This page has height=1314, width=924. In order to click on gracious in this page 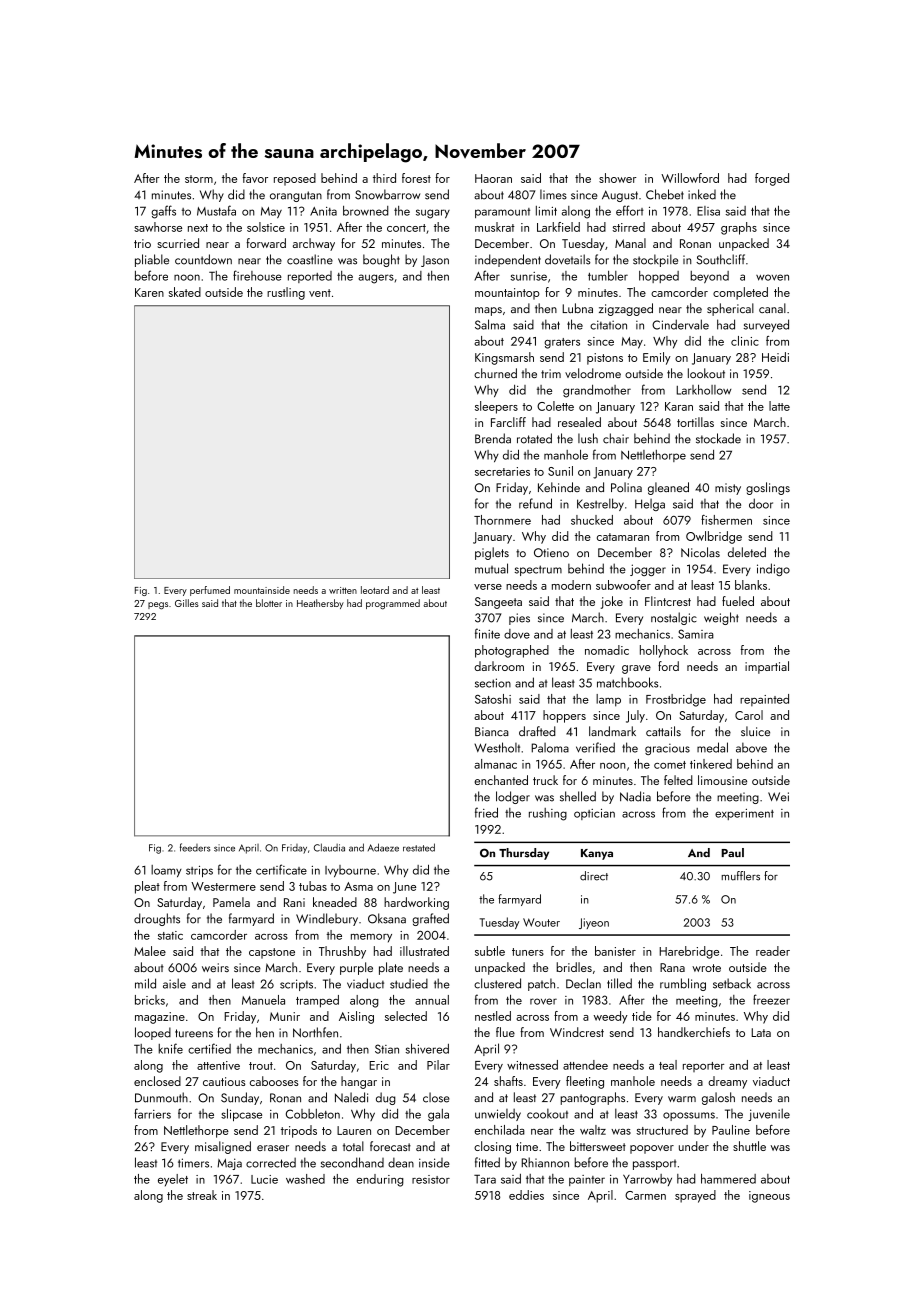, I will do `click(667, 749)`.
